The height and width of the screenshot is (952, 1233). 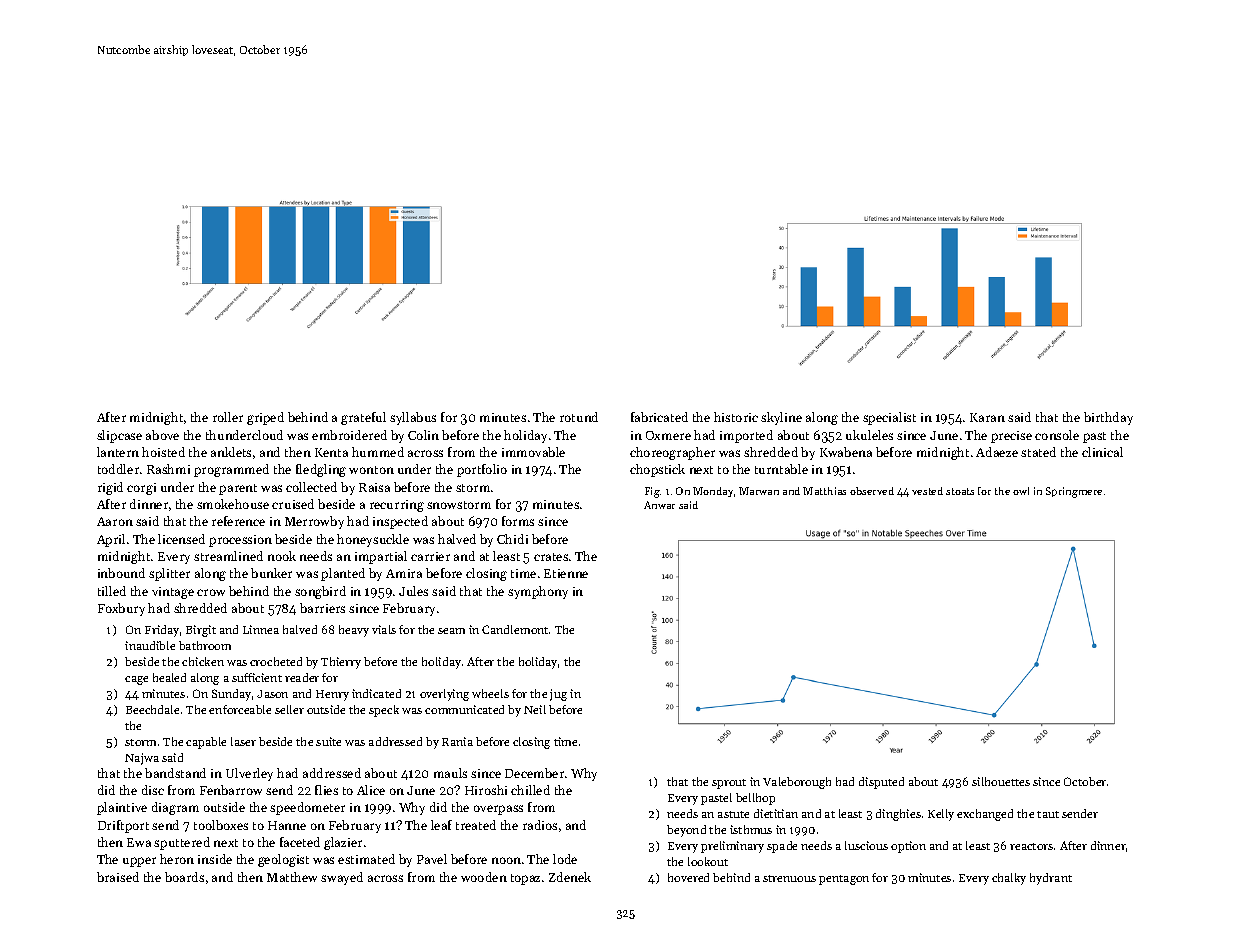 What do you see at coordinates (558, 695) in the screenshot?
I see `jug` at bounding box center [558, 695].
